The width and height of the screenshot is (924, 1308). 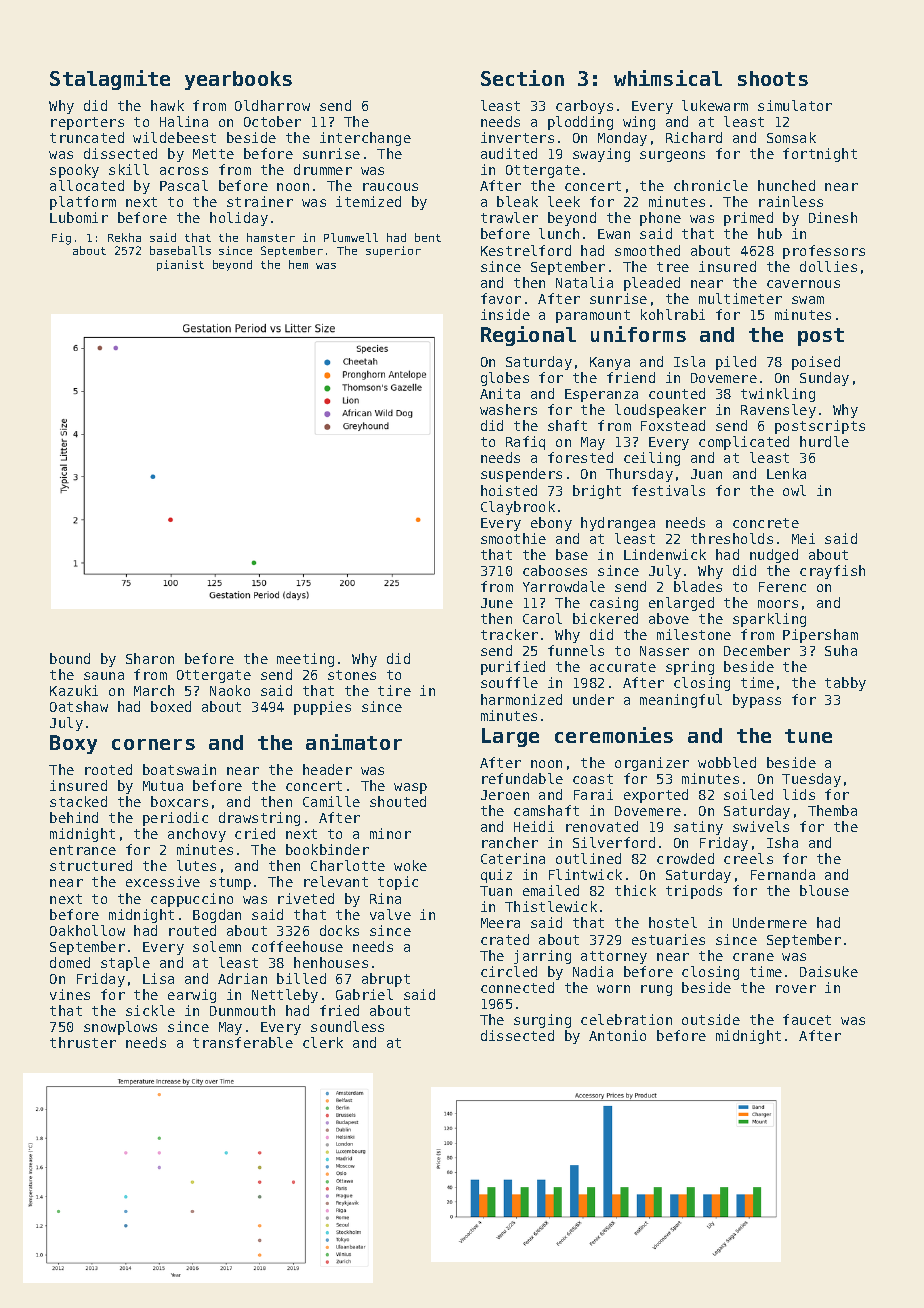 What do you see at coordinates (74, 171) in the screenshot?
I see `spooky` at bounding box center [74, 171].
